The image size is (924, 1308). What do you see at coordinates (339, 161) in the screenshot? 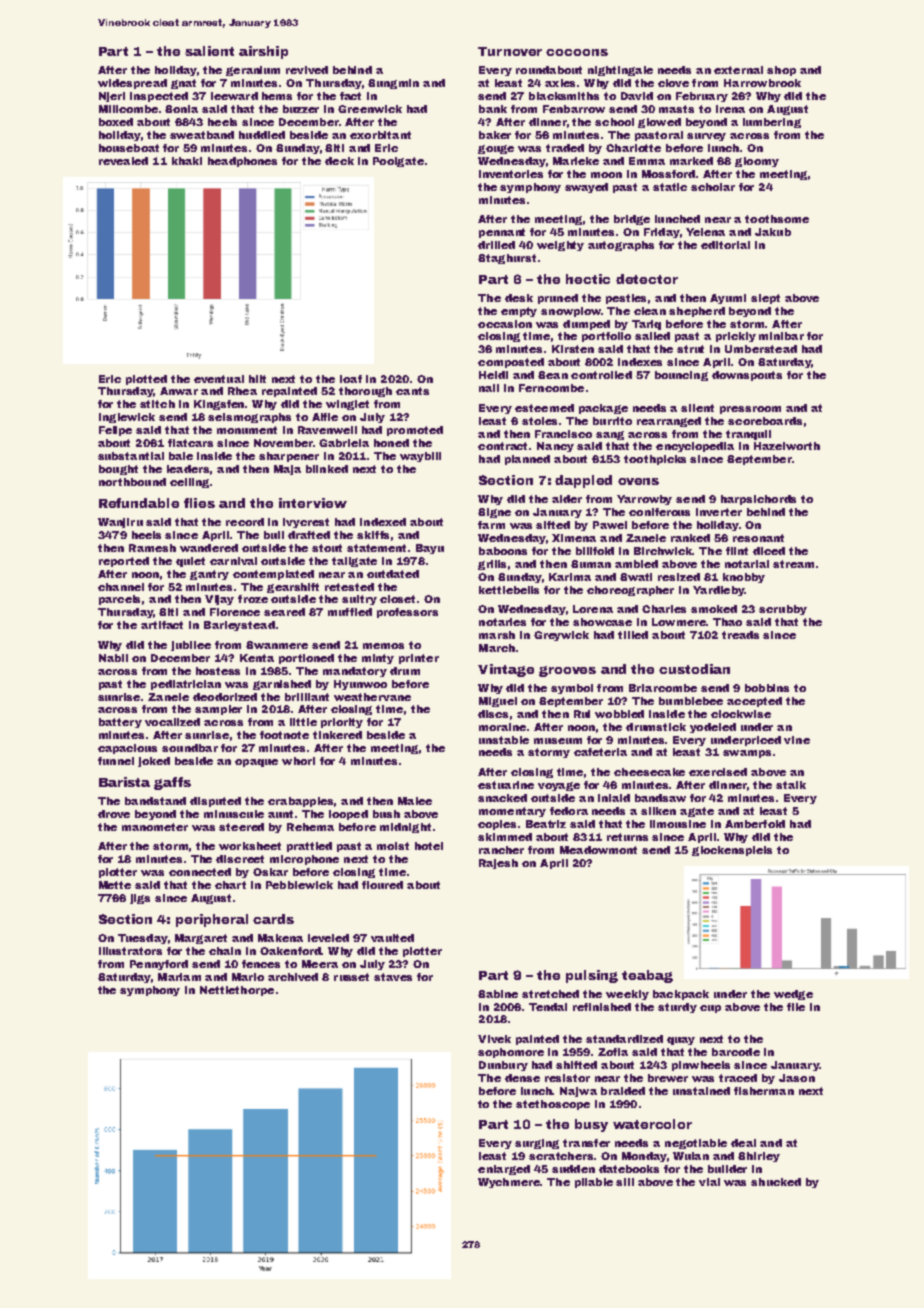
I see `deck` at bounding box center [339, 161].
